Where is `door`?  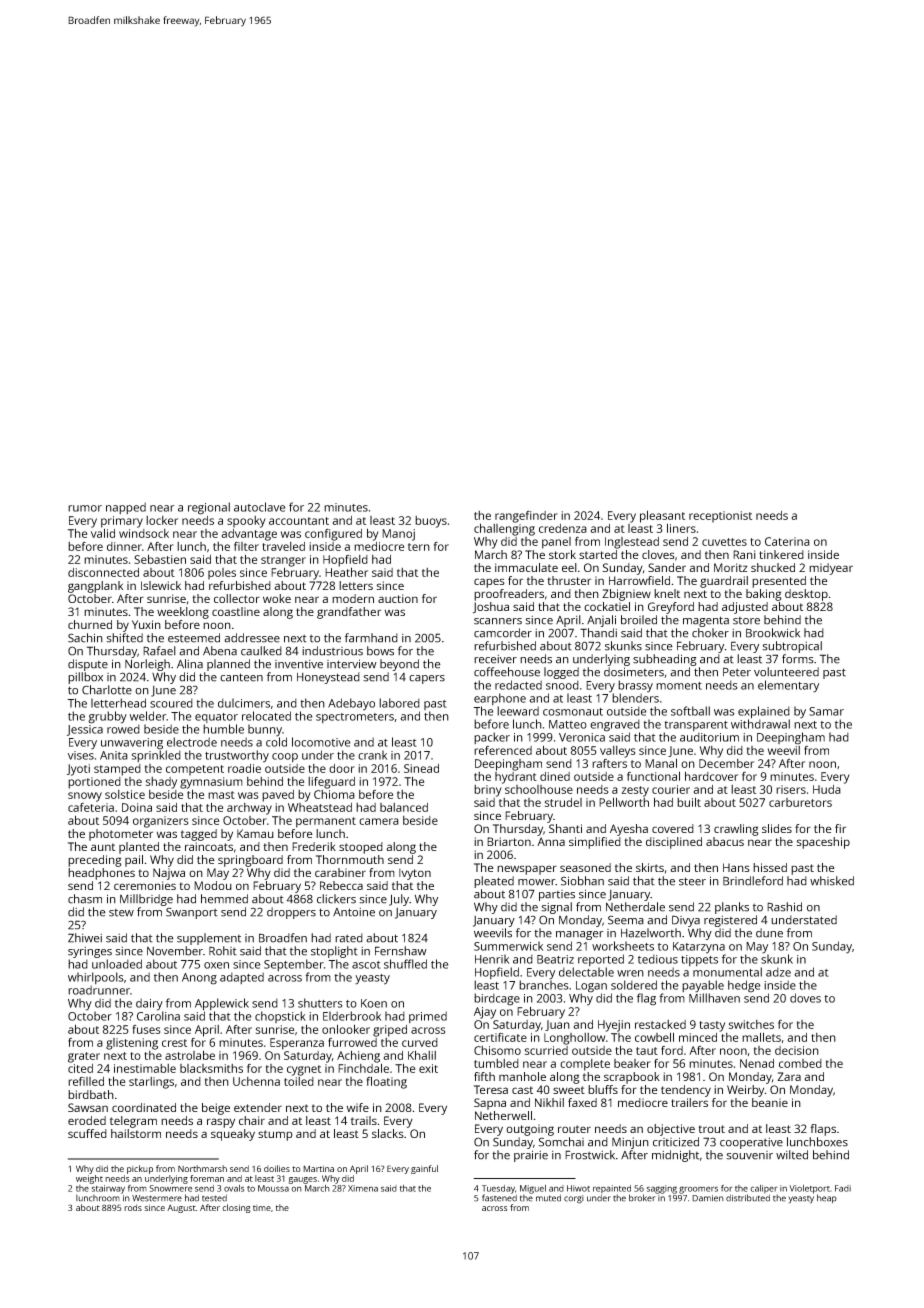 door is located at coordinates (342, 768).
